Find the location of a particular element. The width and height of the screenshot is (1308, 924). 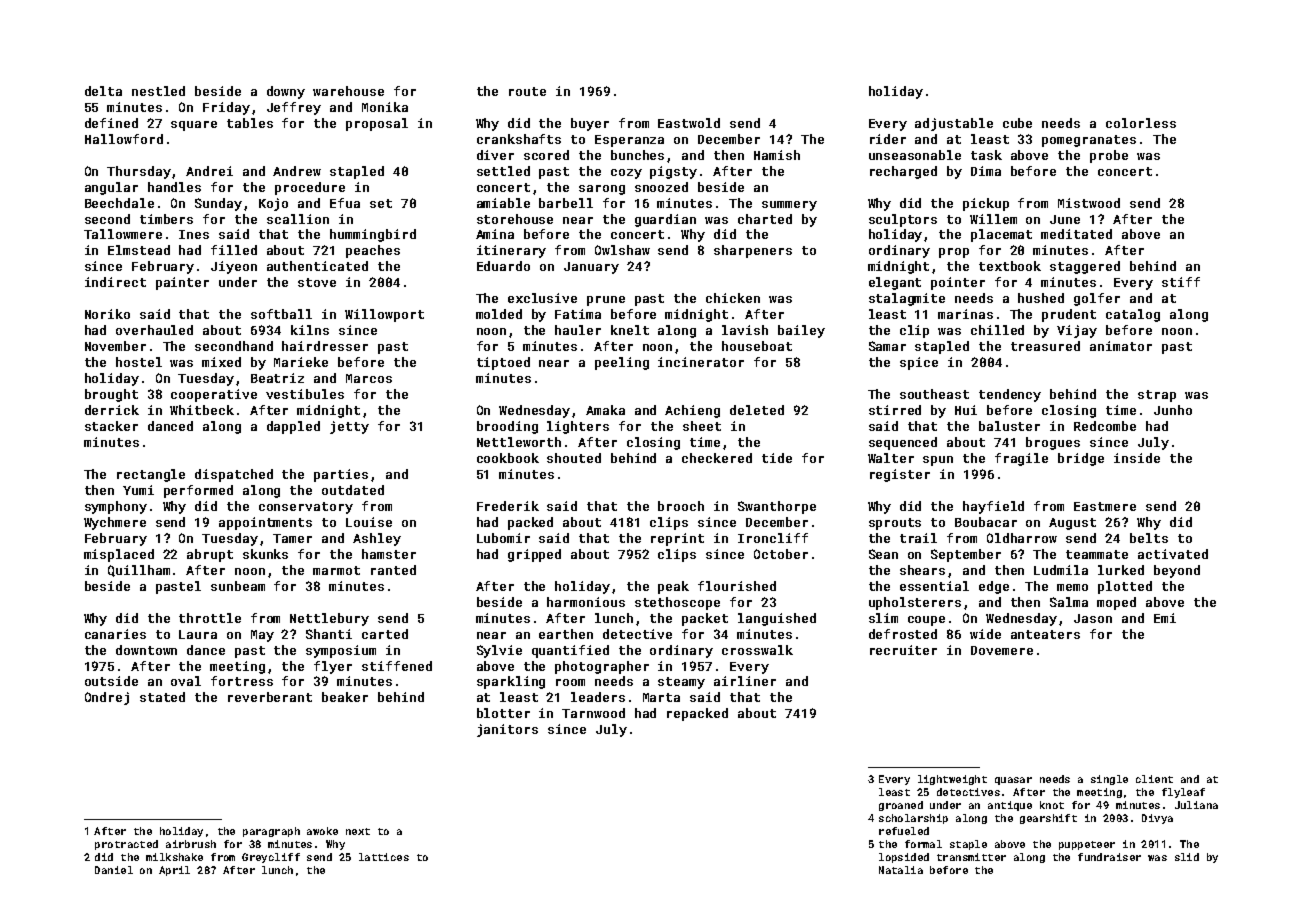

cube is located at coordinates (1017, 123).
